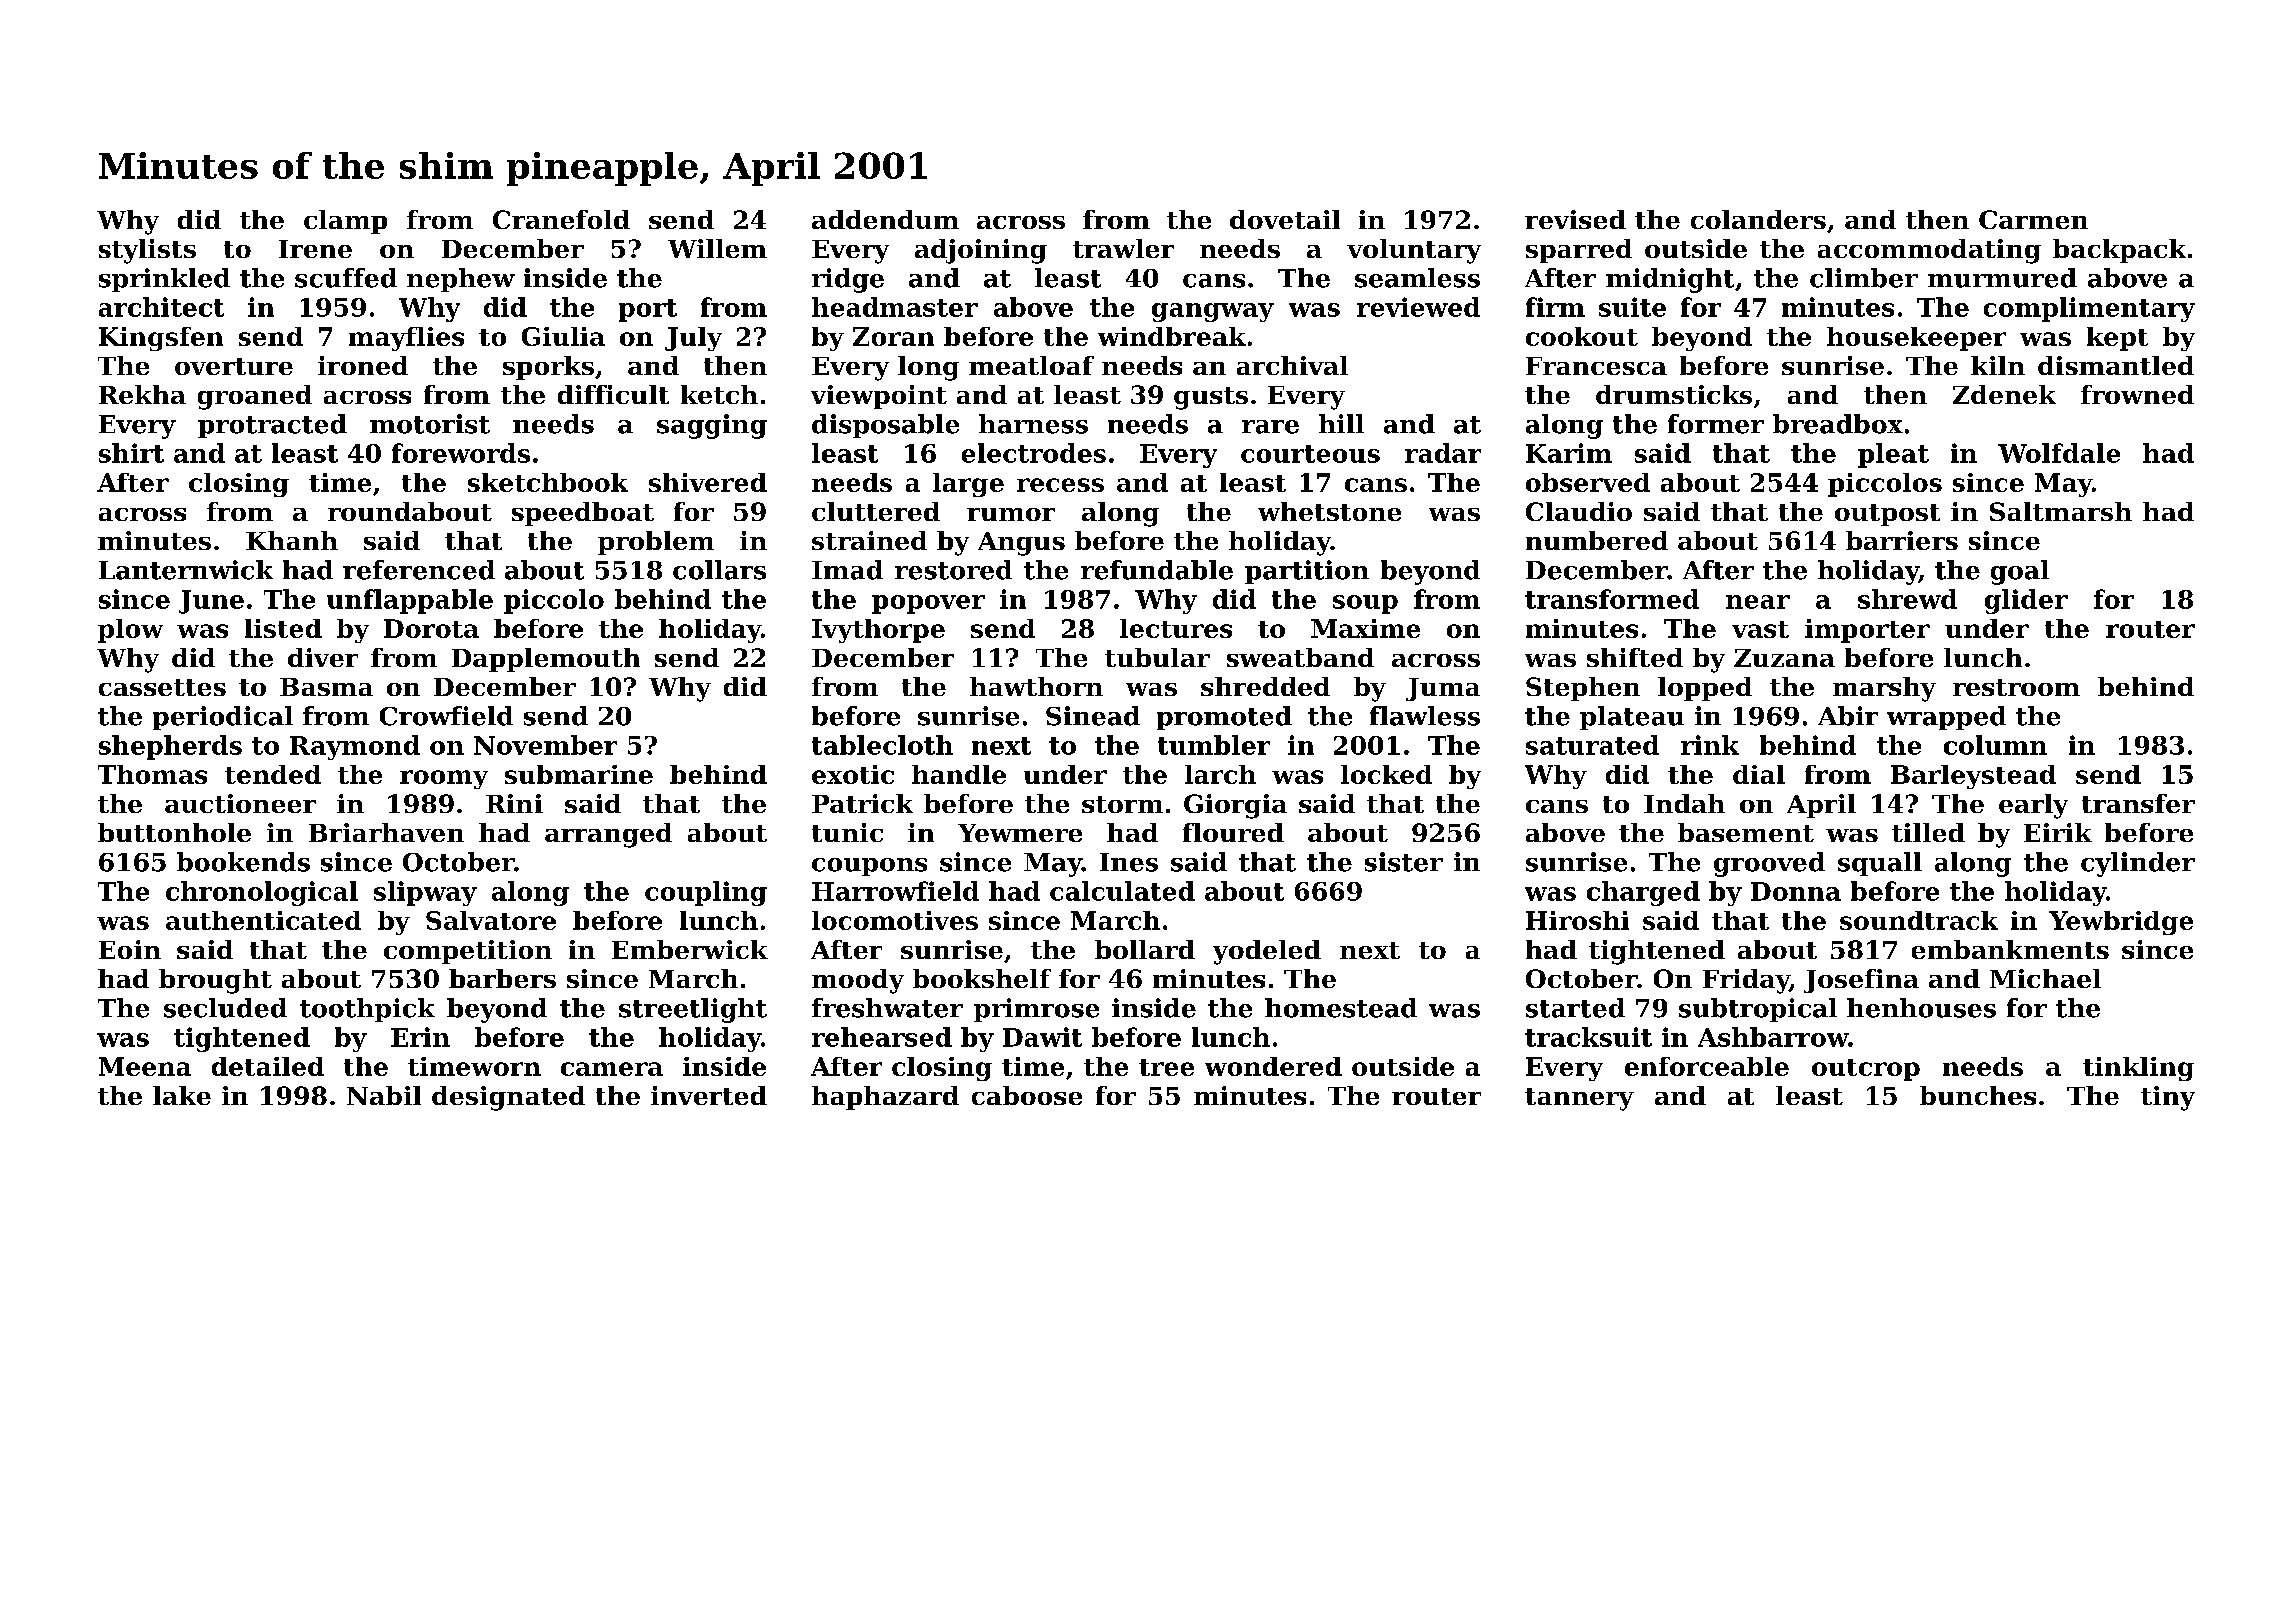 Image resolution: width=2292 pixels, height=1620 pixels. I want to click on gangway, so click(1213, 312).
